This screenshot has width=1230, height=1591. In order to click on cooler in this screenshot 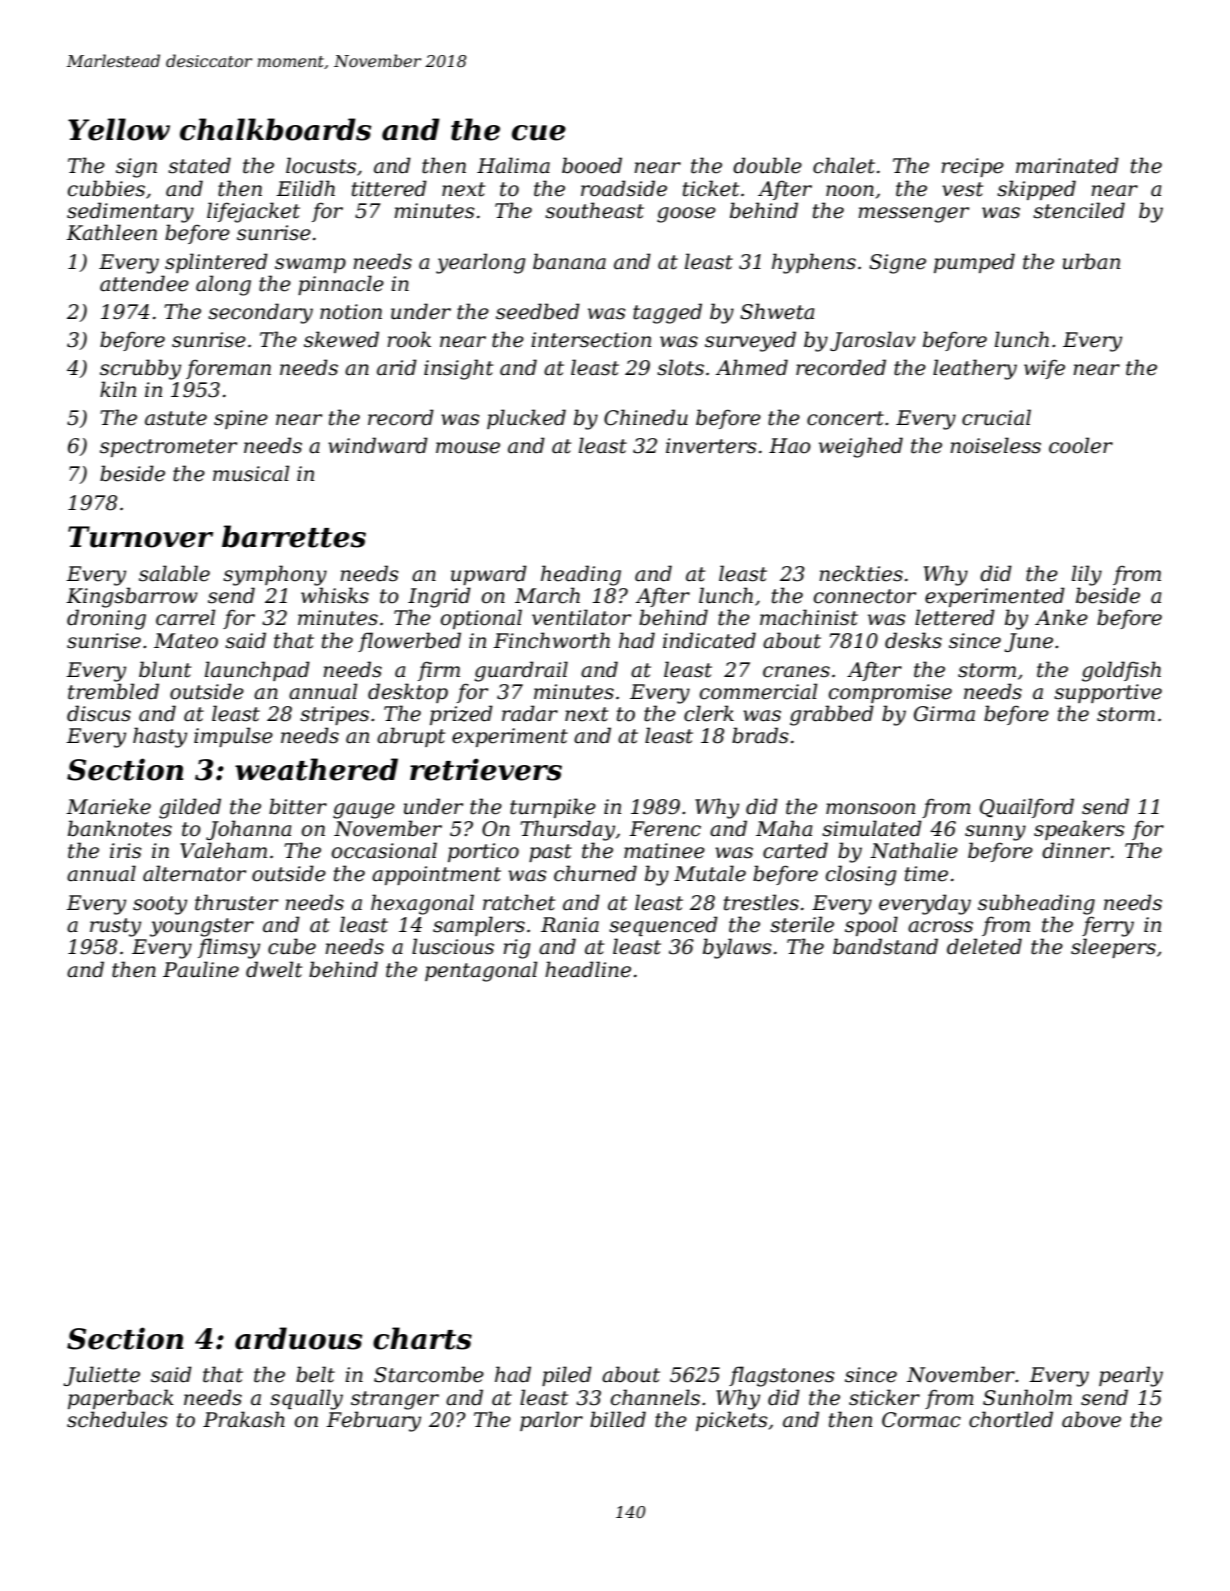, I will do `click(1081, 445)`.
